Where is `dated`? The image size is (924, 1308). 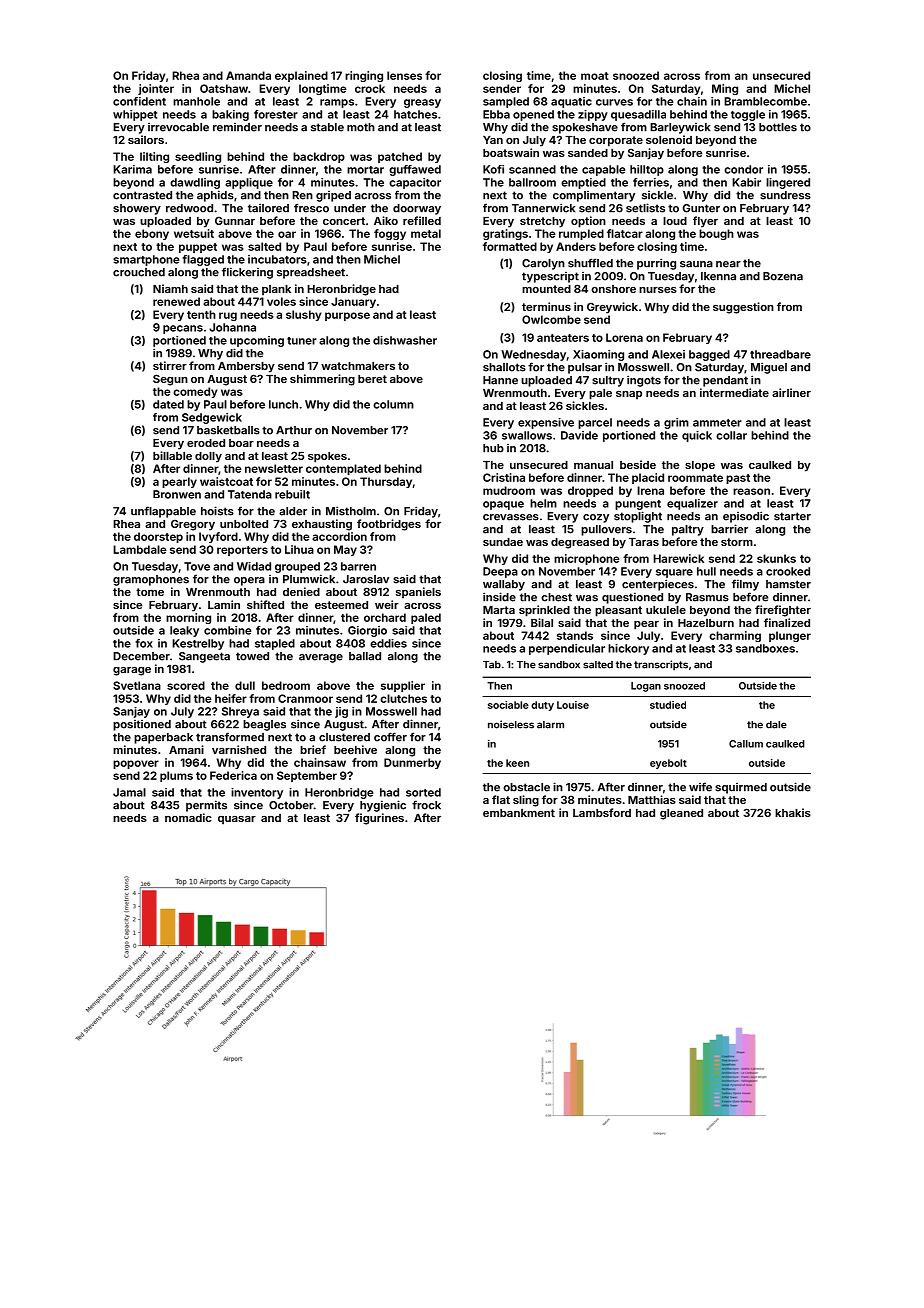
dated is located at coordinates (168, 404).
